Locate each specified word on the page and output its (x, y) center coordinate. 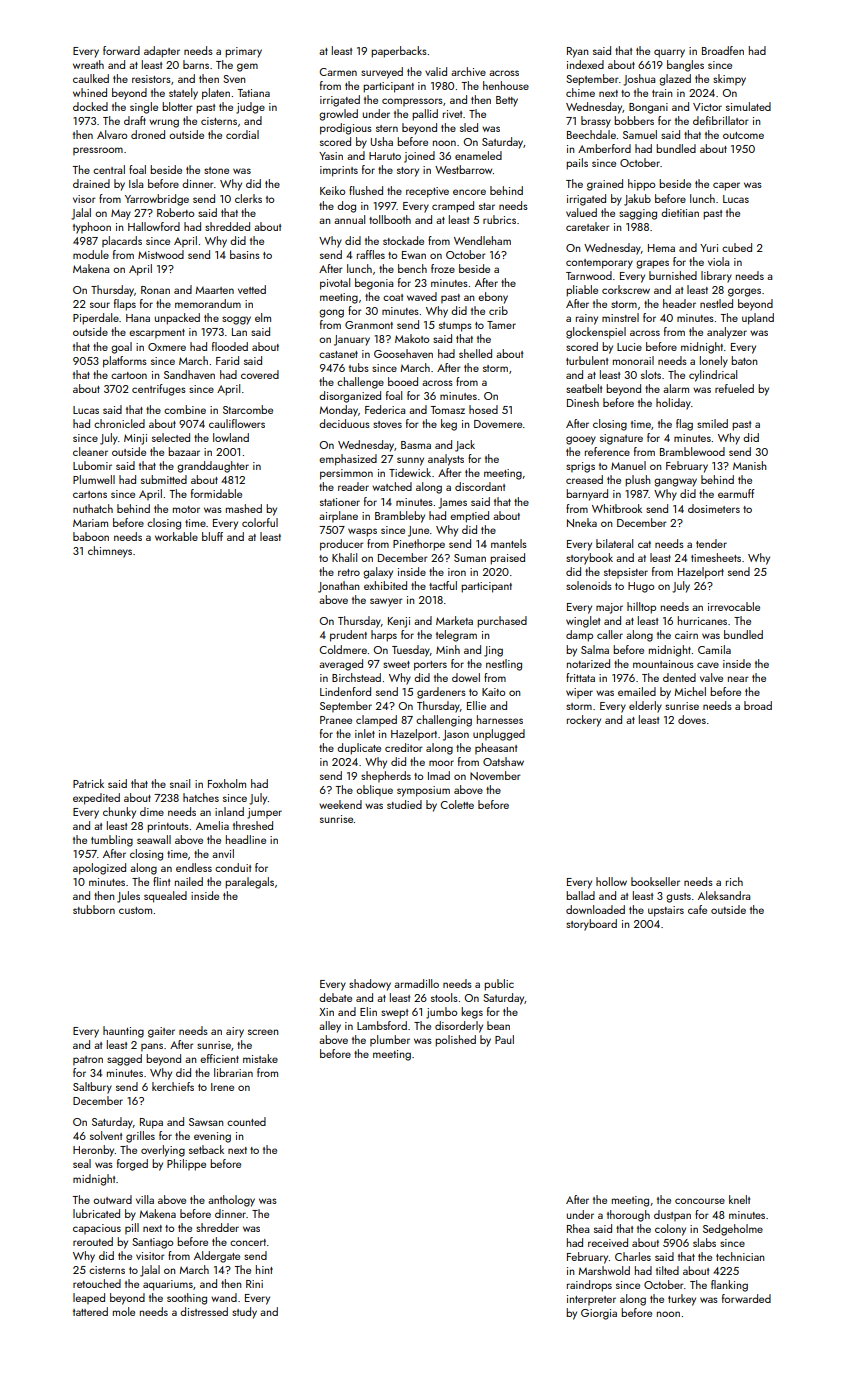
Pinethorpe (419, 545)
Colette (457, 804)
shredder (217, 1227)
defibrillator (721, 120)
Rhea (578, 1228)
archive (468, 71)
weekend (340, 804)
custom (135, 910)
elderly (645, 707)
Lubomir (92, 465)
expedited (96, 799)
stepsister (626, 573)
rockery (584, 721)
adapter (162, 52)
